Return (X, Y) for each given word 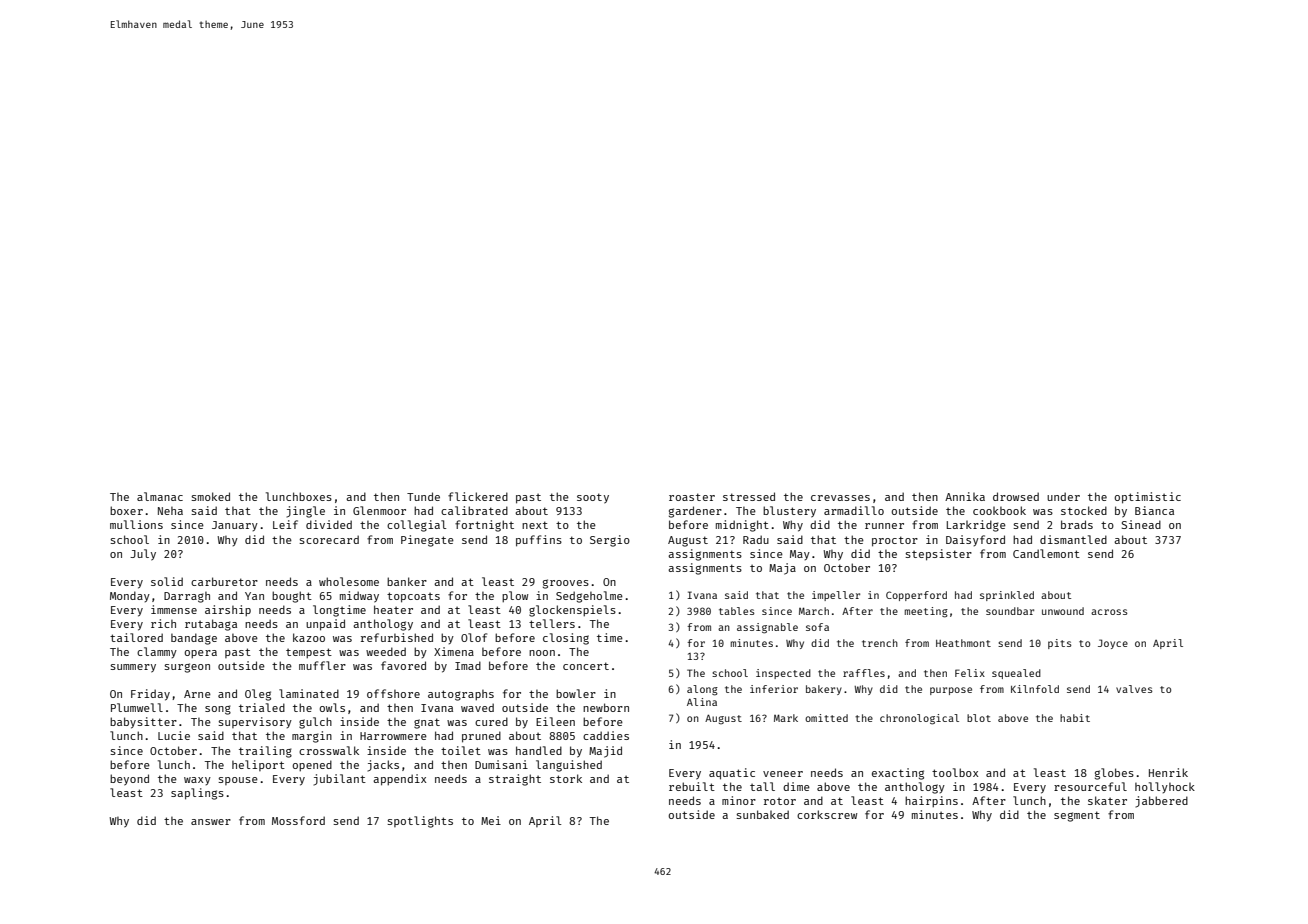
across (1109, 612)
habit (1075, 718)
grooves (566, 584)
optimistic (1148, 498)
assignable (767, 628)
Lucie (174, 735)
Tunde (423, 496)
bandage (194, 639)
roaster (692, 497)
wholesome (349, 581)
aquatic (732, 774)
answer (211, 822)
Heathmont (963, 643)
